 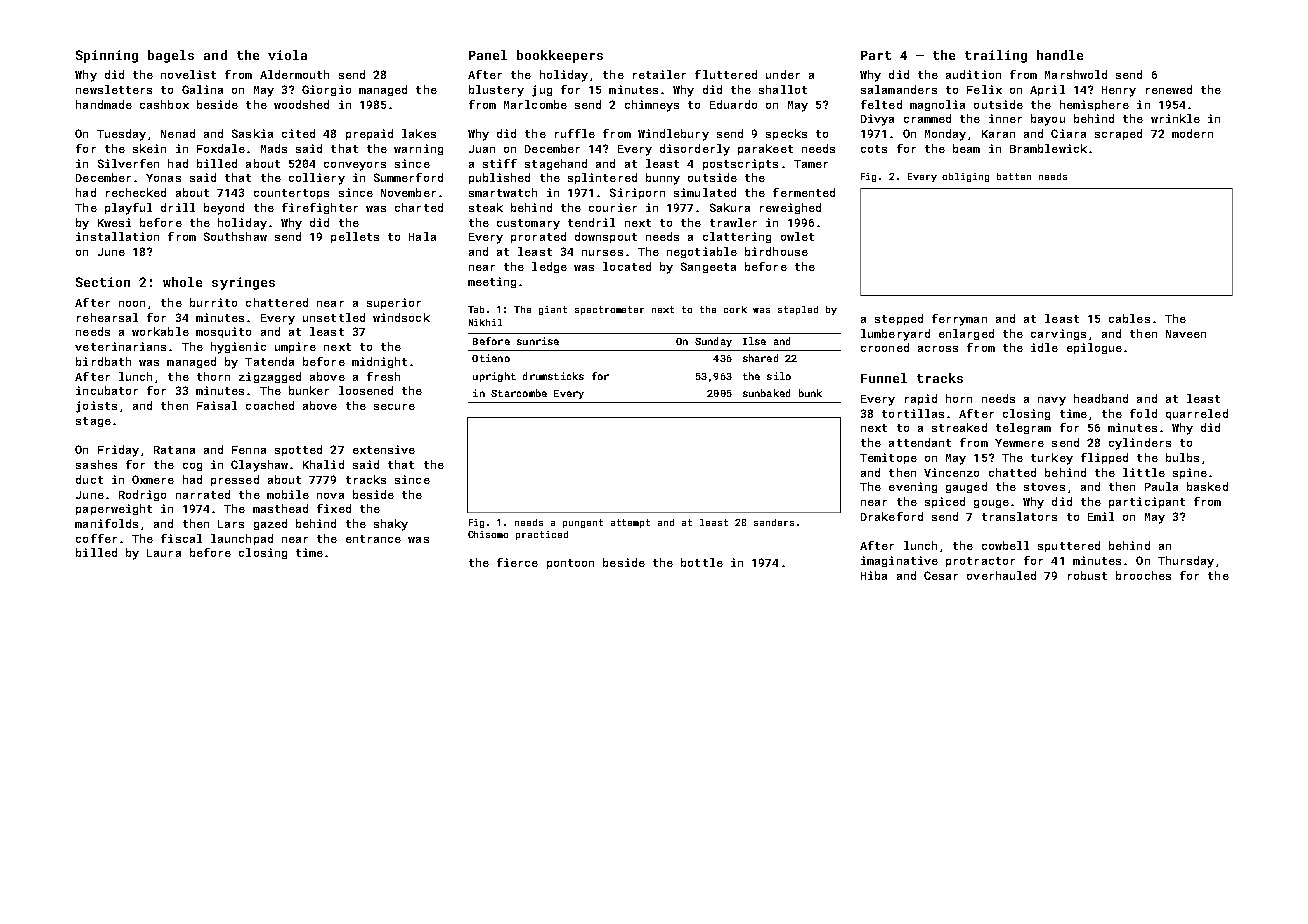 What do you see at coordinates (287, 55) in the page?
I see `viola` at bounding box center [287, 55].
